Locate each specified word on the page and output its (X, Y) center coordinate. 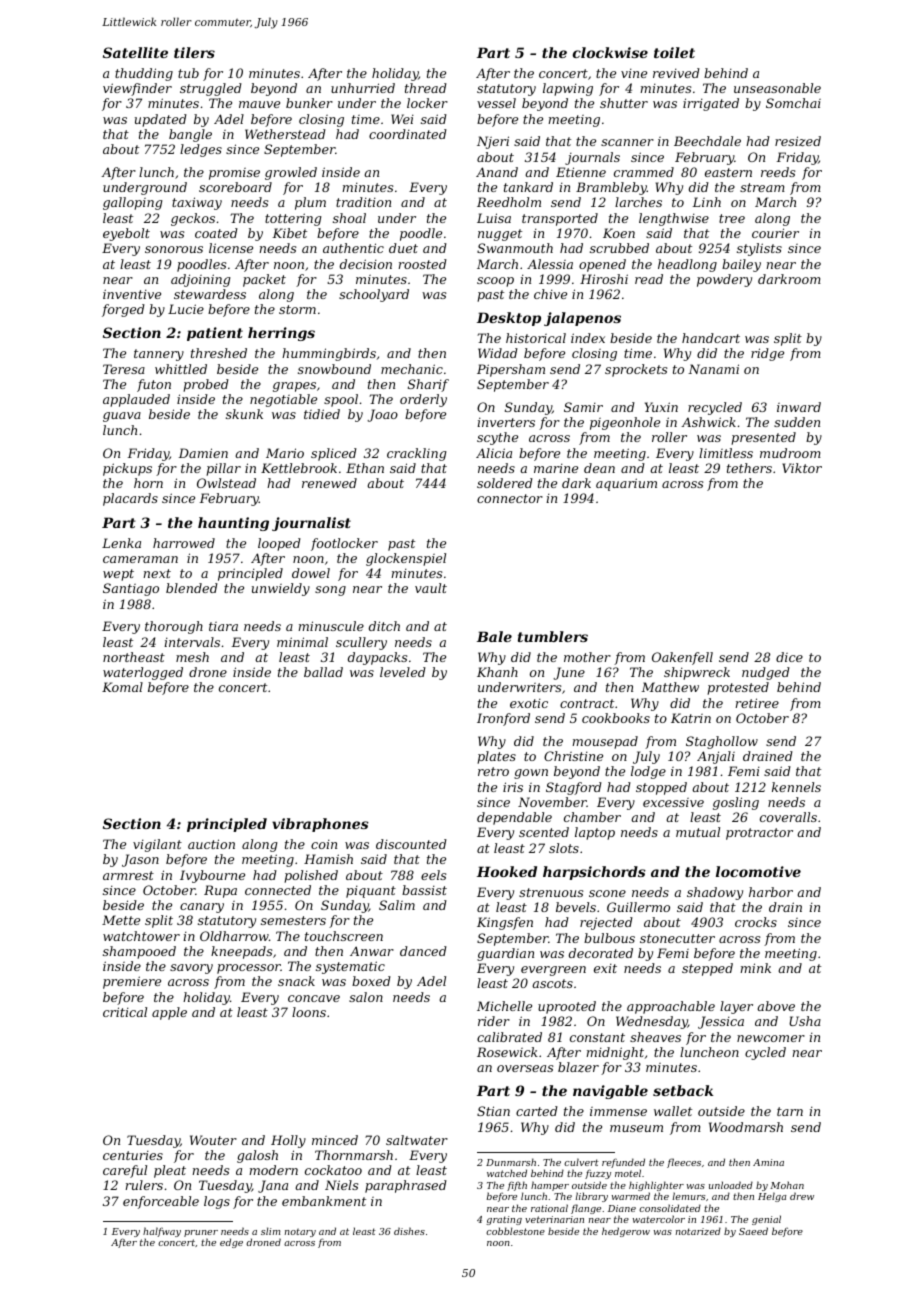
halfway (162, 1232)
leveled (403, 672)
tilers (194, 52)
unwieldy (281, 589)
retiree (757, 703)
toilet (674, 52)
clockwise (610, 52)
